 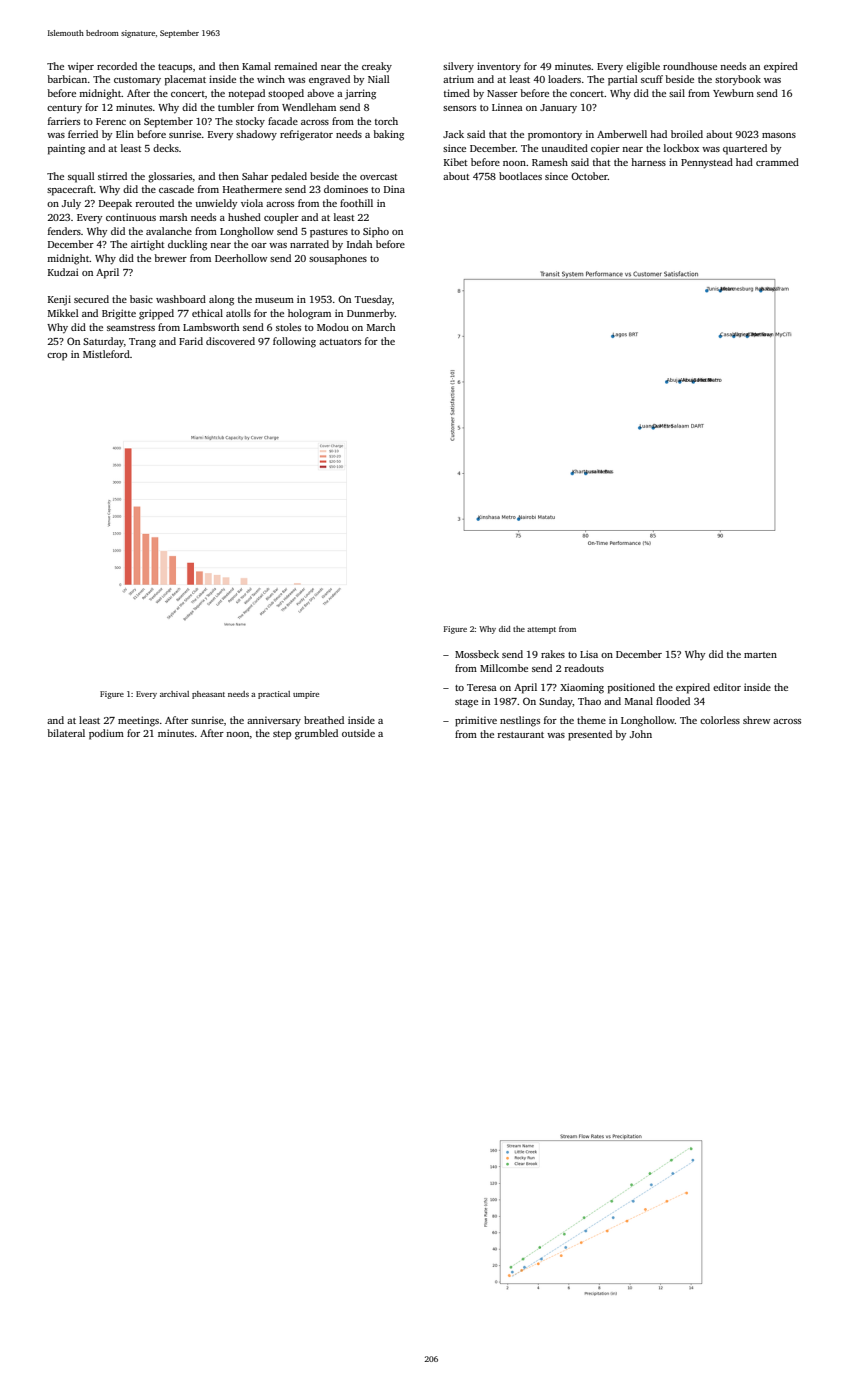 I want to click on archival, so click(x=174, y=694).
